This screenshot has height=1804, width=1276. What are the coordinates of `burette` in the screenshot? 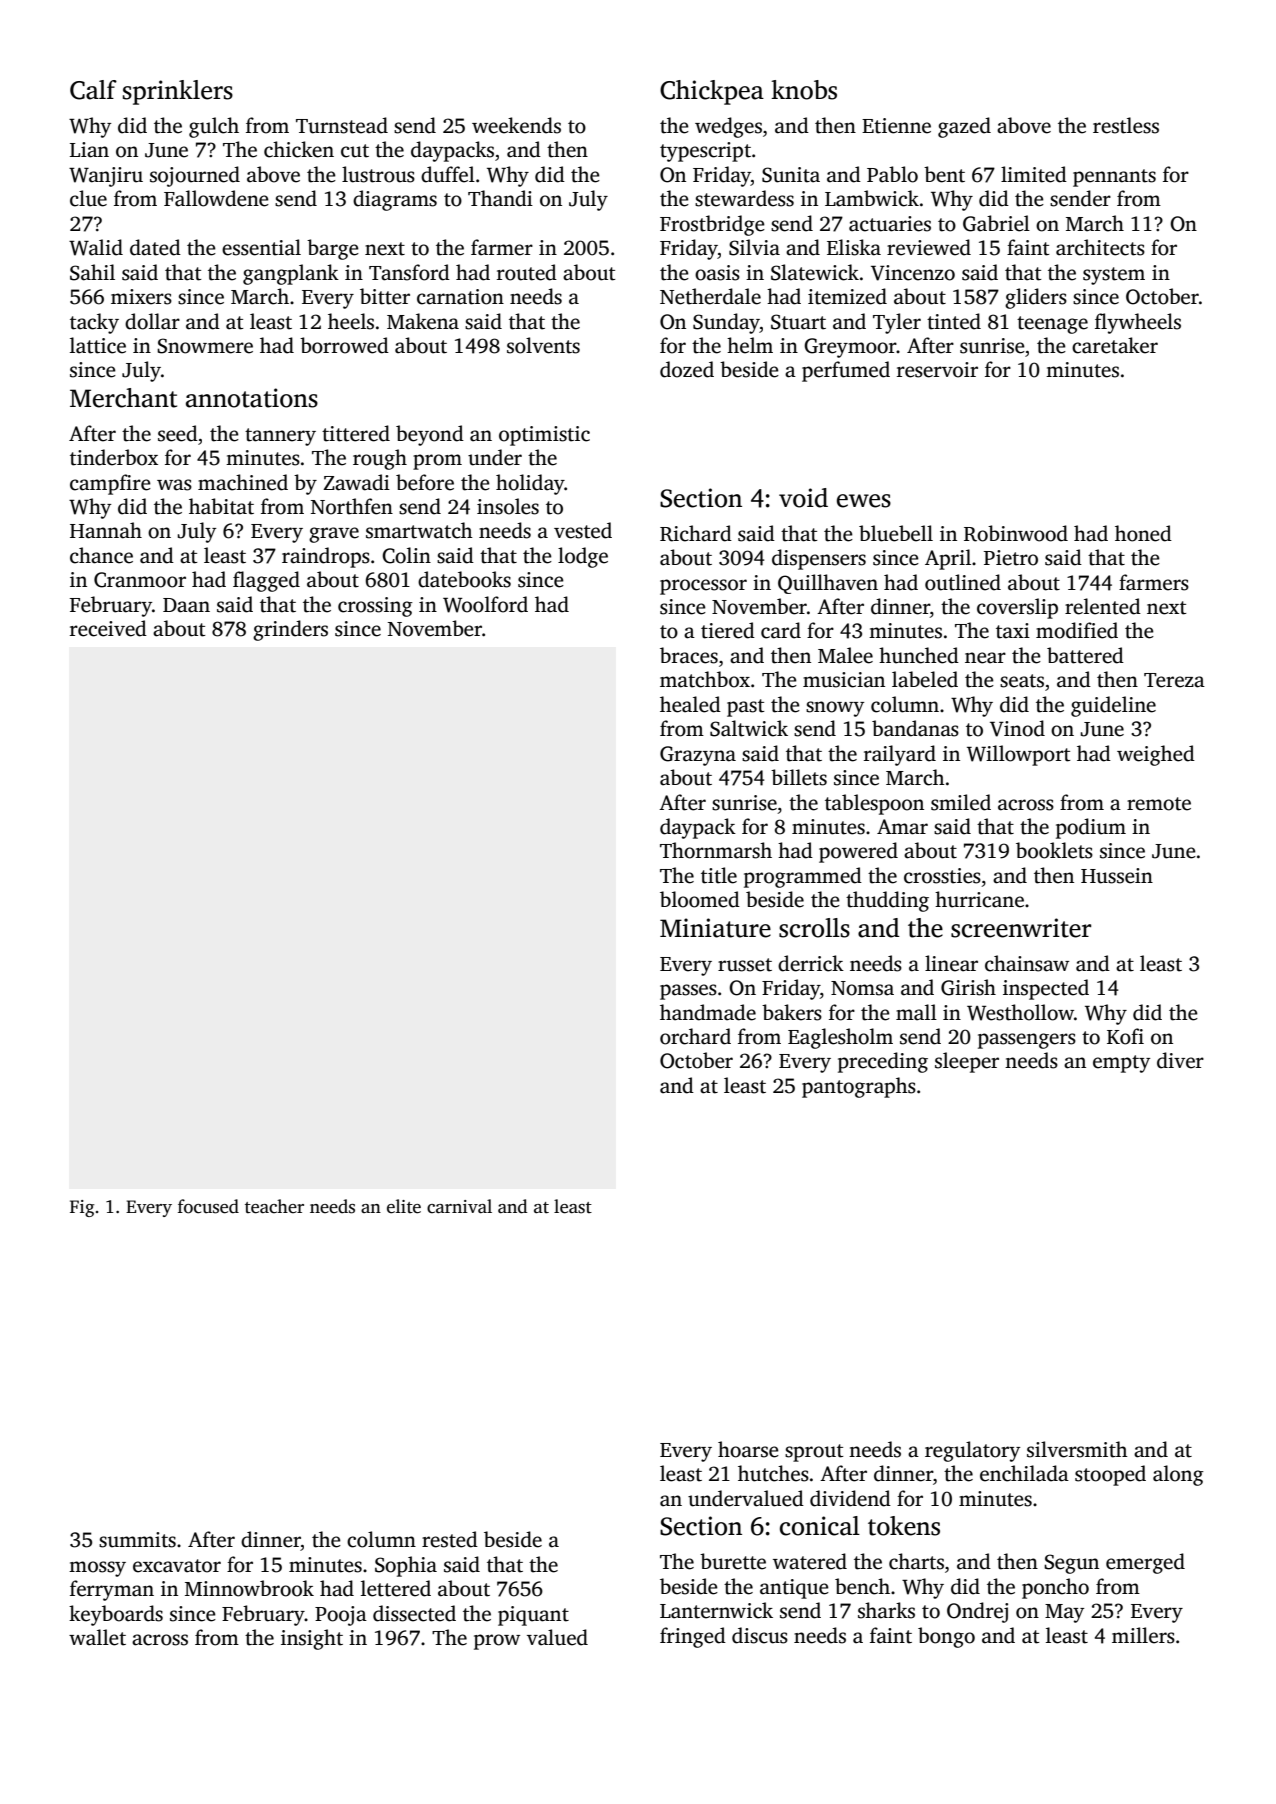 It's located at (733, 1561).
